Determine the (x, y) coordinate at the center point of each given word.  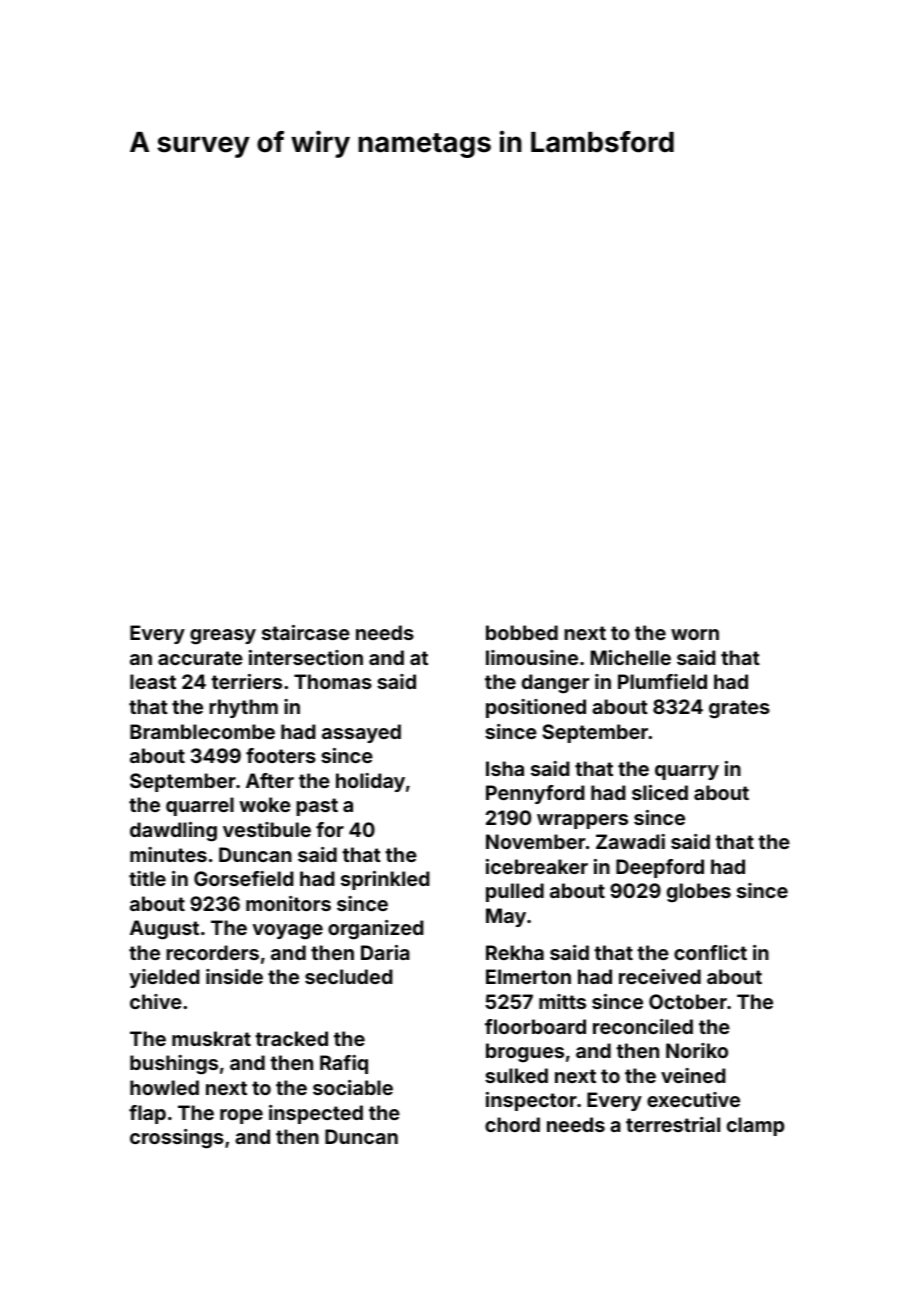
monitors (288, 903)
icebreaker (537, 866)
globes (699, 893)
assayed (361, 733)
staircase (306, 632)
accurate (200, 658)
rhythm (243, 708)
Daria (385, 952)
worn (695, 634)
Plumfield (662, 681)
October (688, 1001)
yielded (165, 978)
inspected (316, 1114)
